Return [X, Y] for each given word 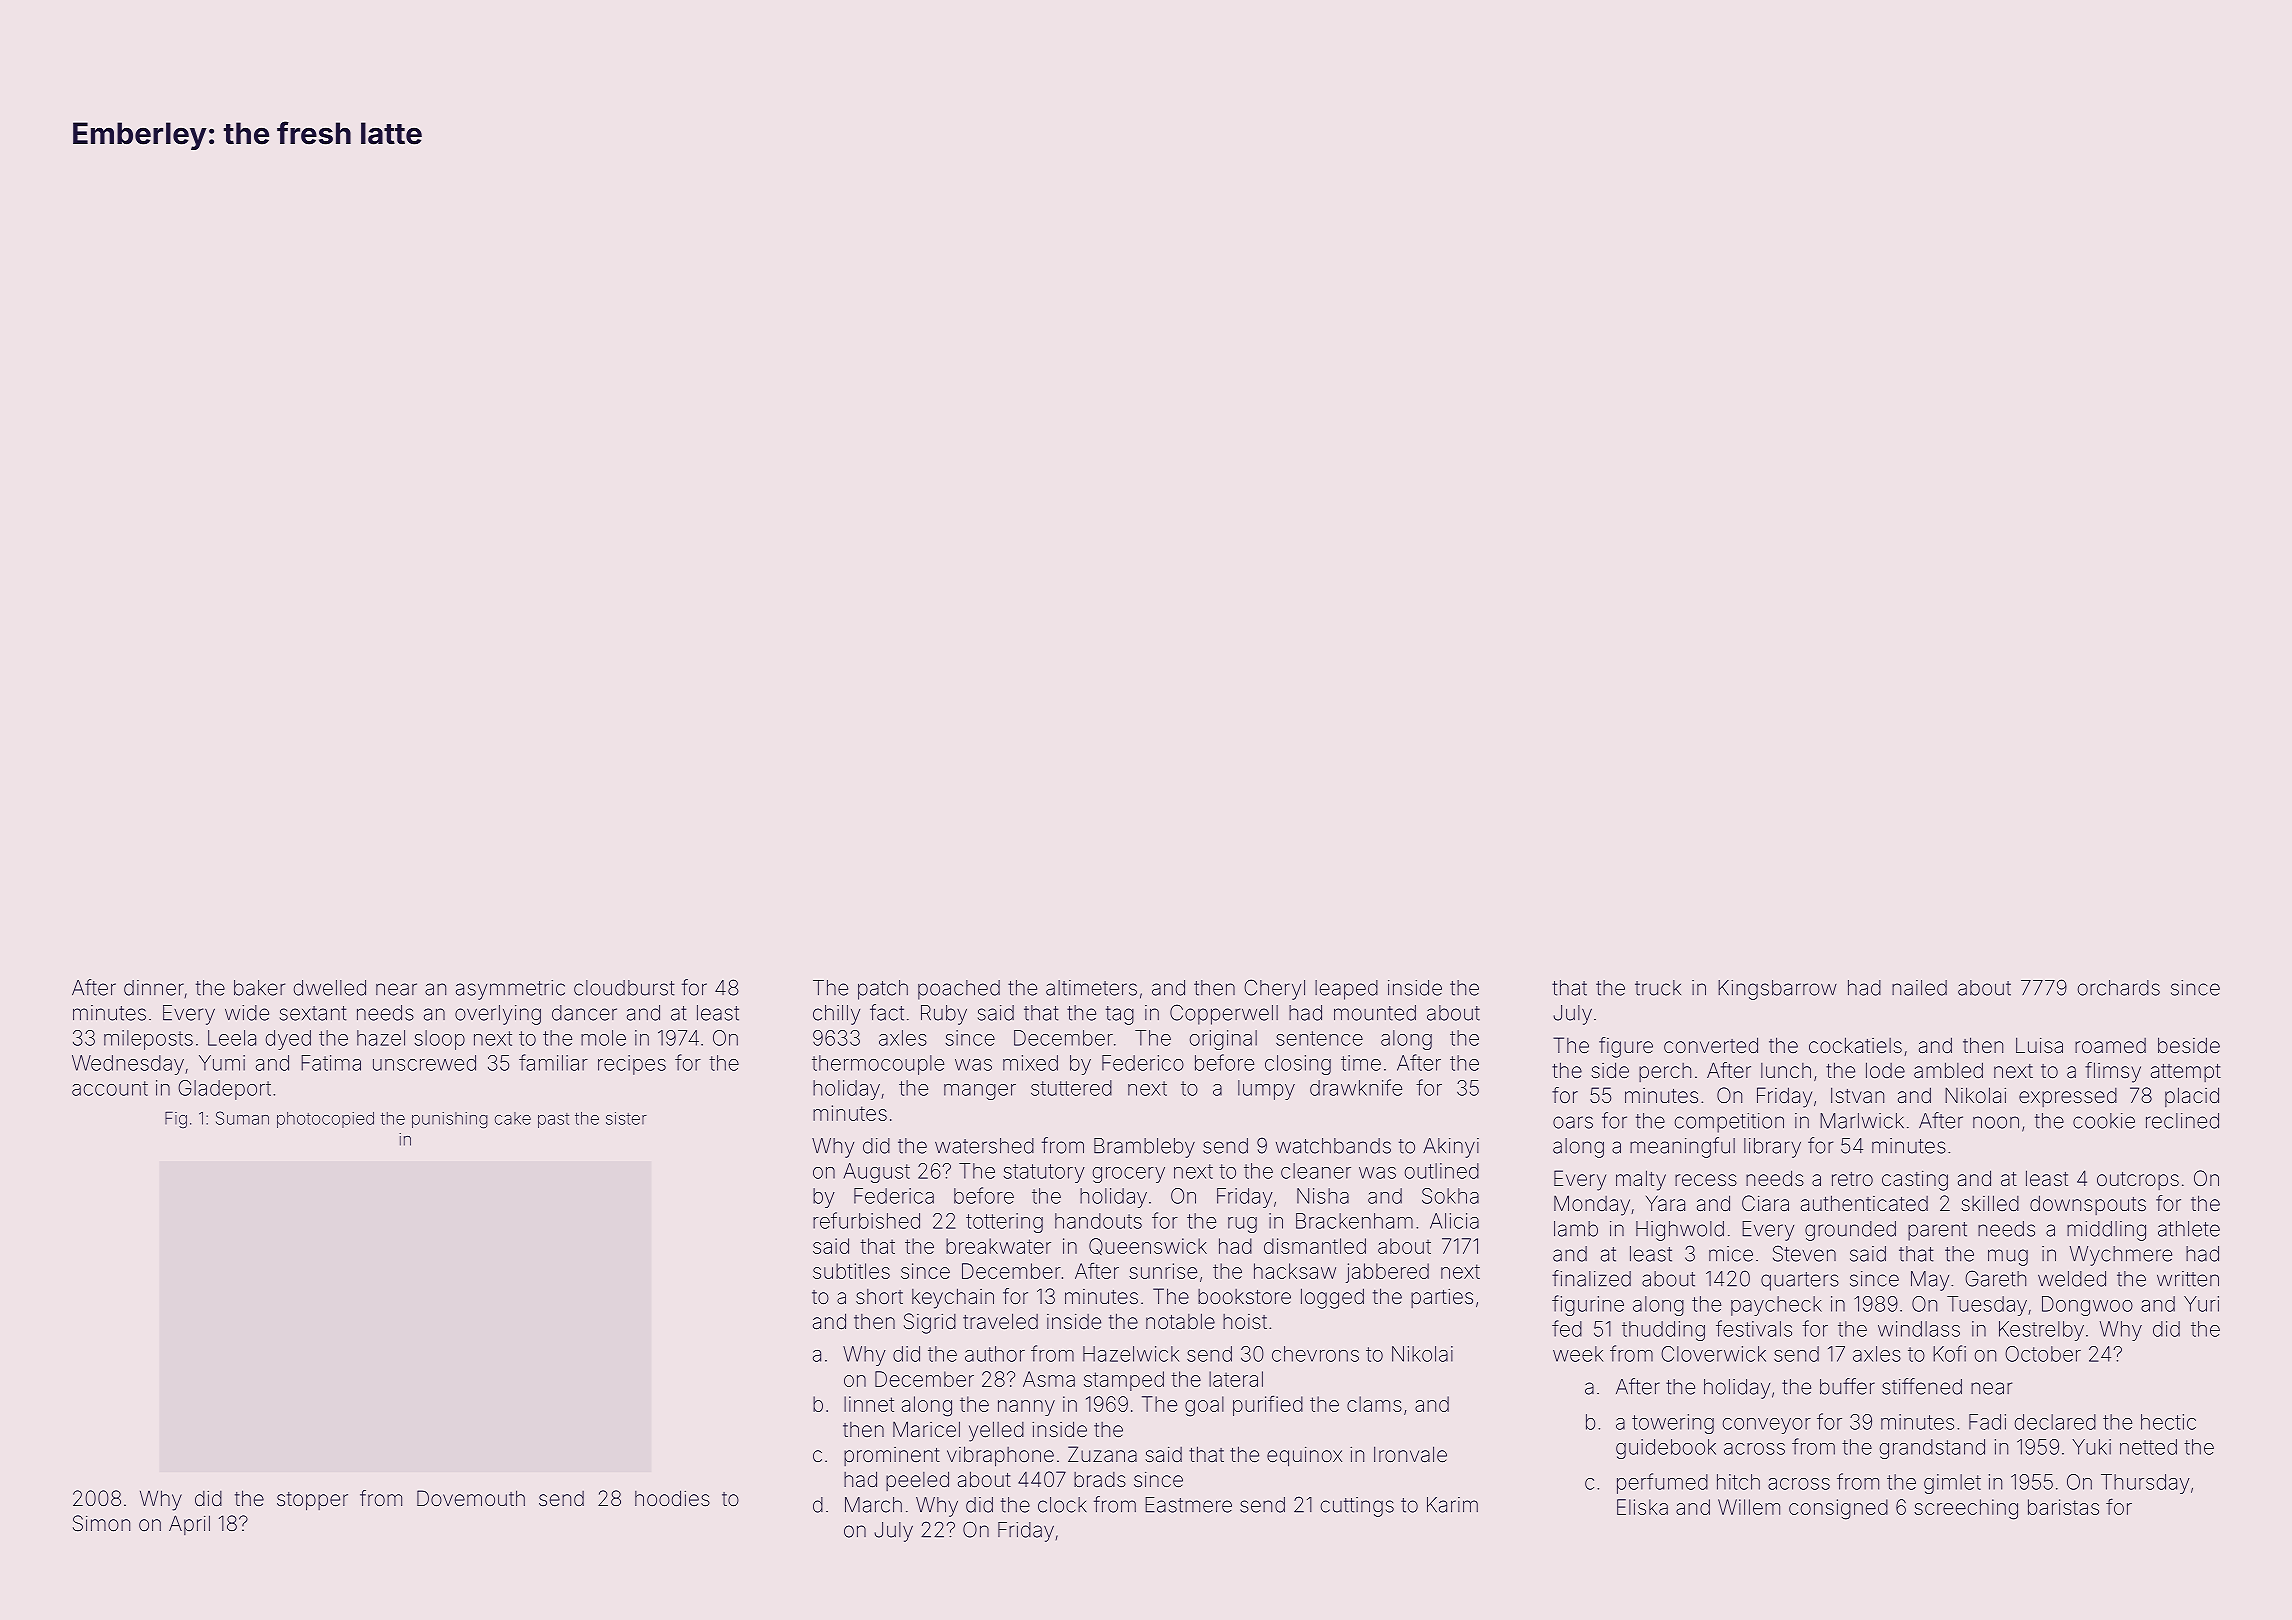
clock [1062, 1505]
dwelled [330, 988]
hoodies [672, 1498]
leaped [1346, 990]
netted [2148, 1447]
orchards [2119, 988]
